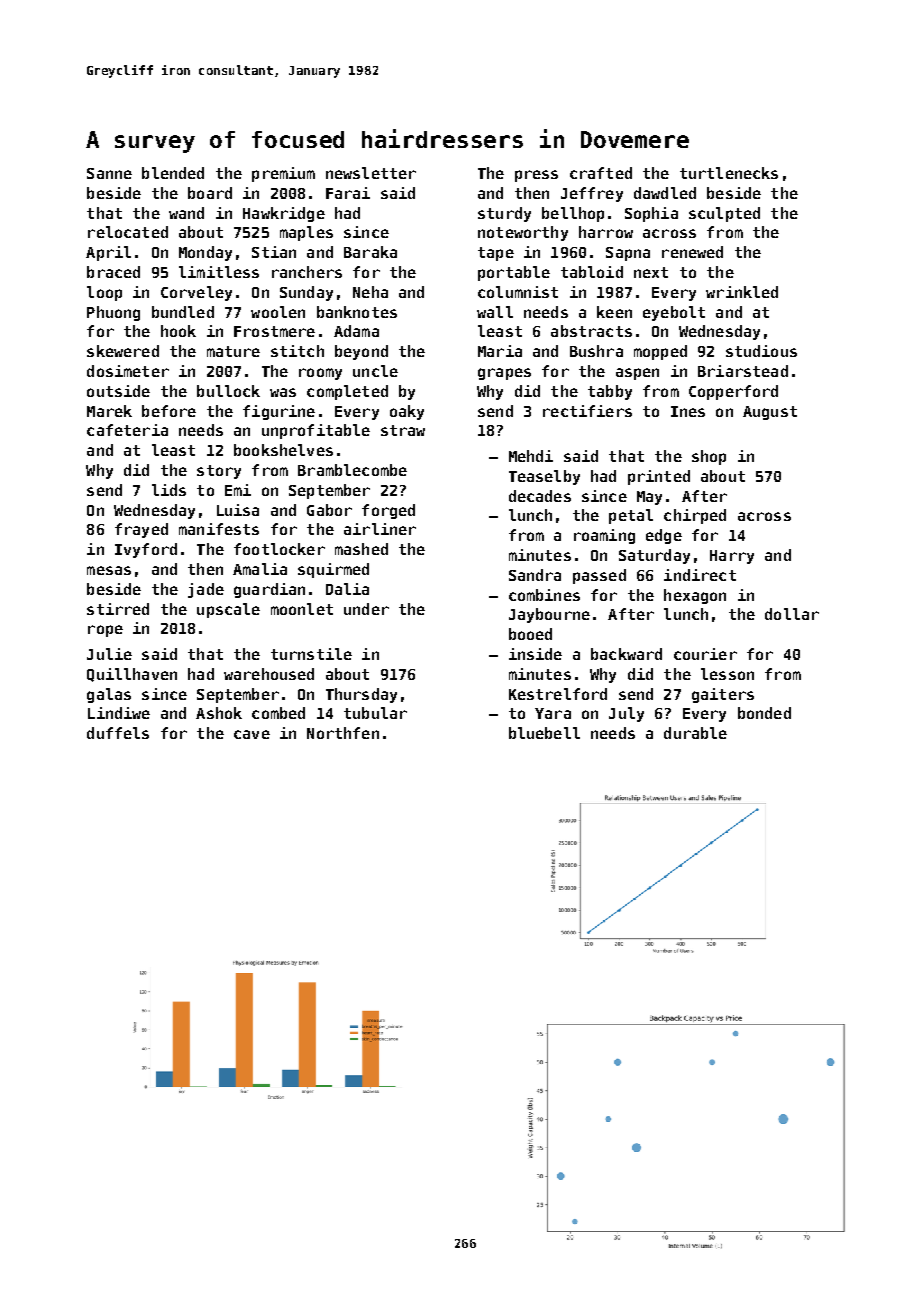 This page has width=908, height=1316. Describe the element at coordinates (169, 490) in the page. I see `lids` at that location.
